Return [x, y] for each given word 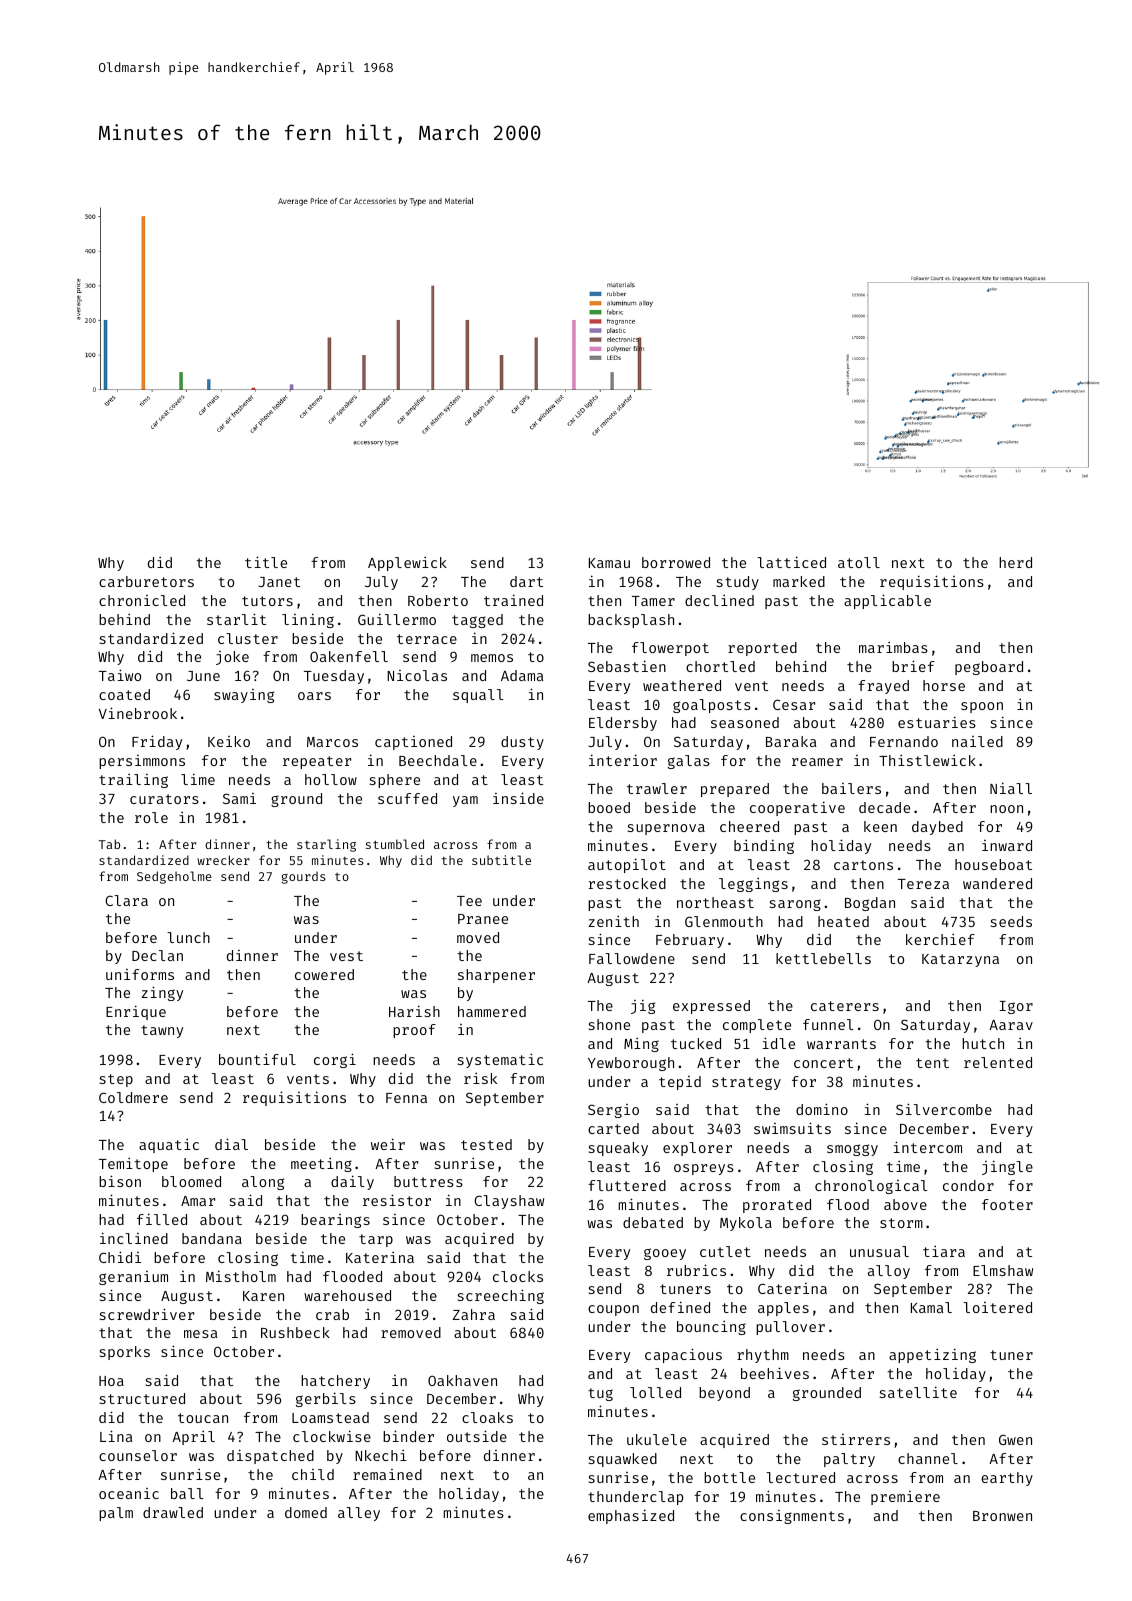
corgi [335, 1060]
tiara [944, 1251]
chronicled [142, 600]
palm [116, 1514]
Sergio [613, 1111]
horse [944, 685]
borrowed [676, 562]
